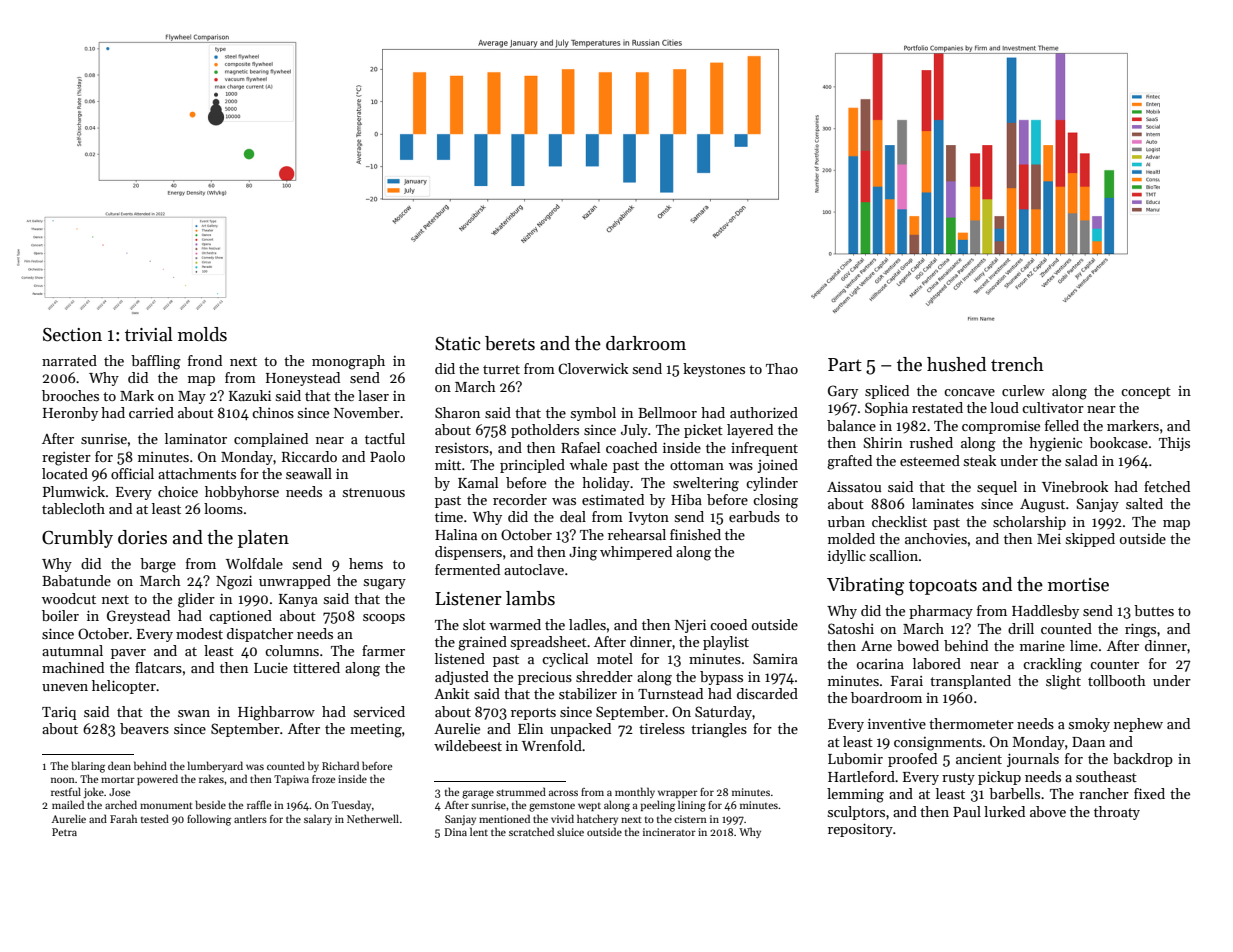  I want to click on Plumwick, so click(74, 491).
